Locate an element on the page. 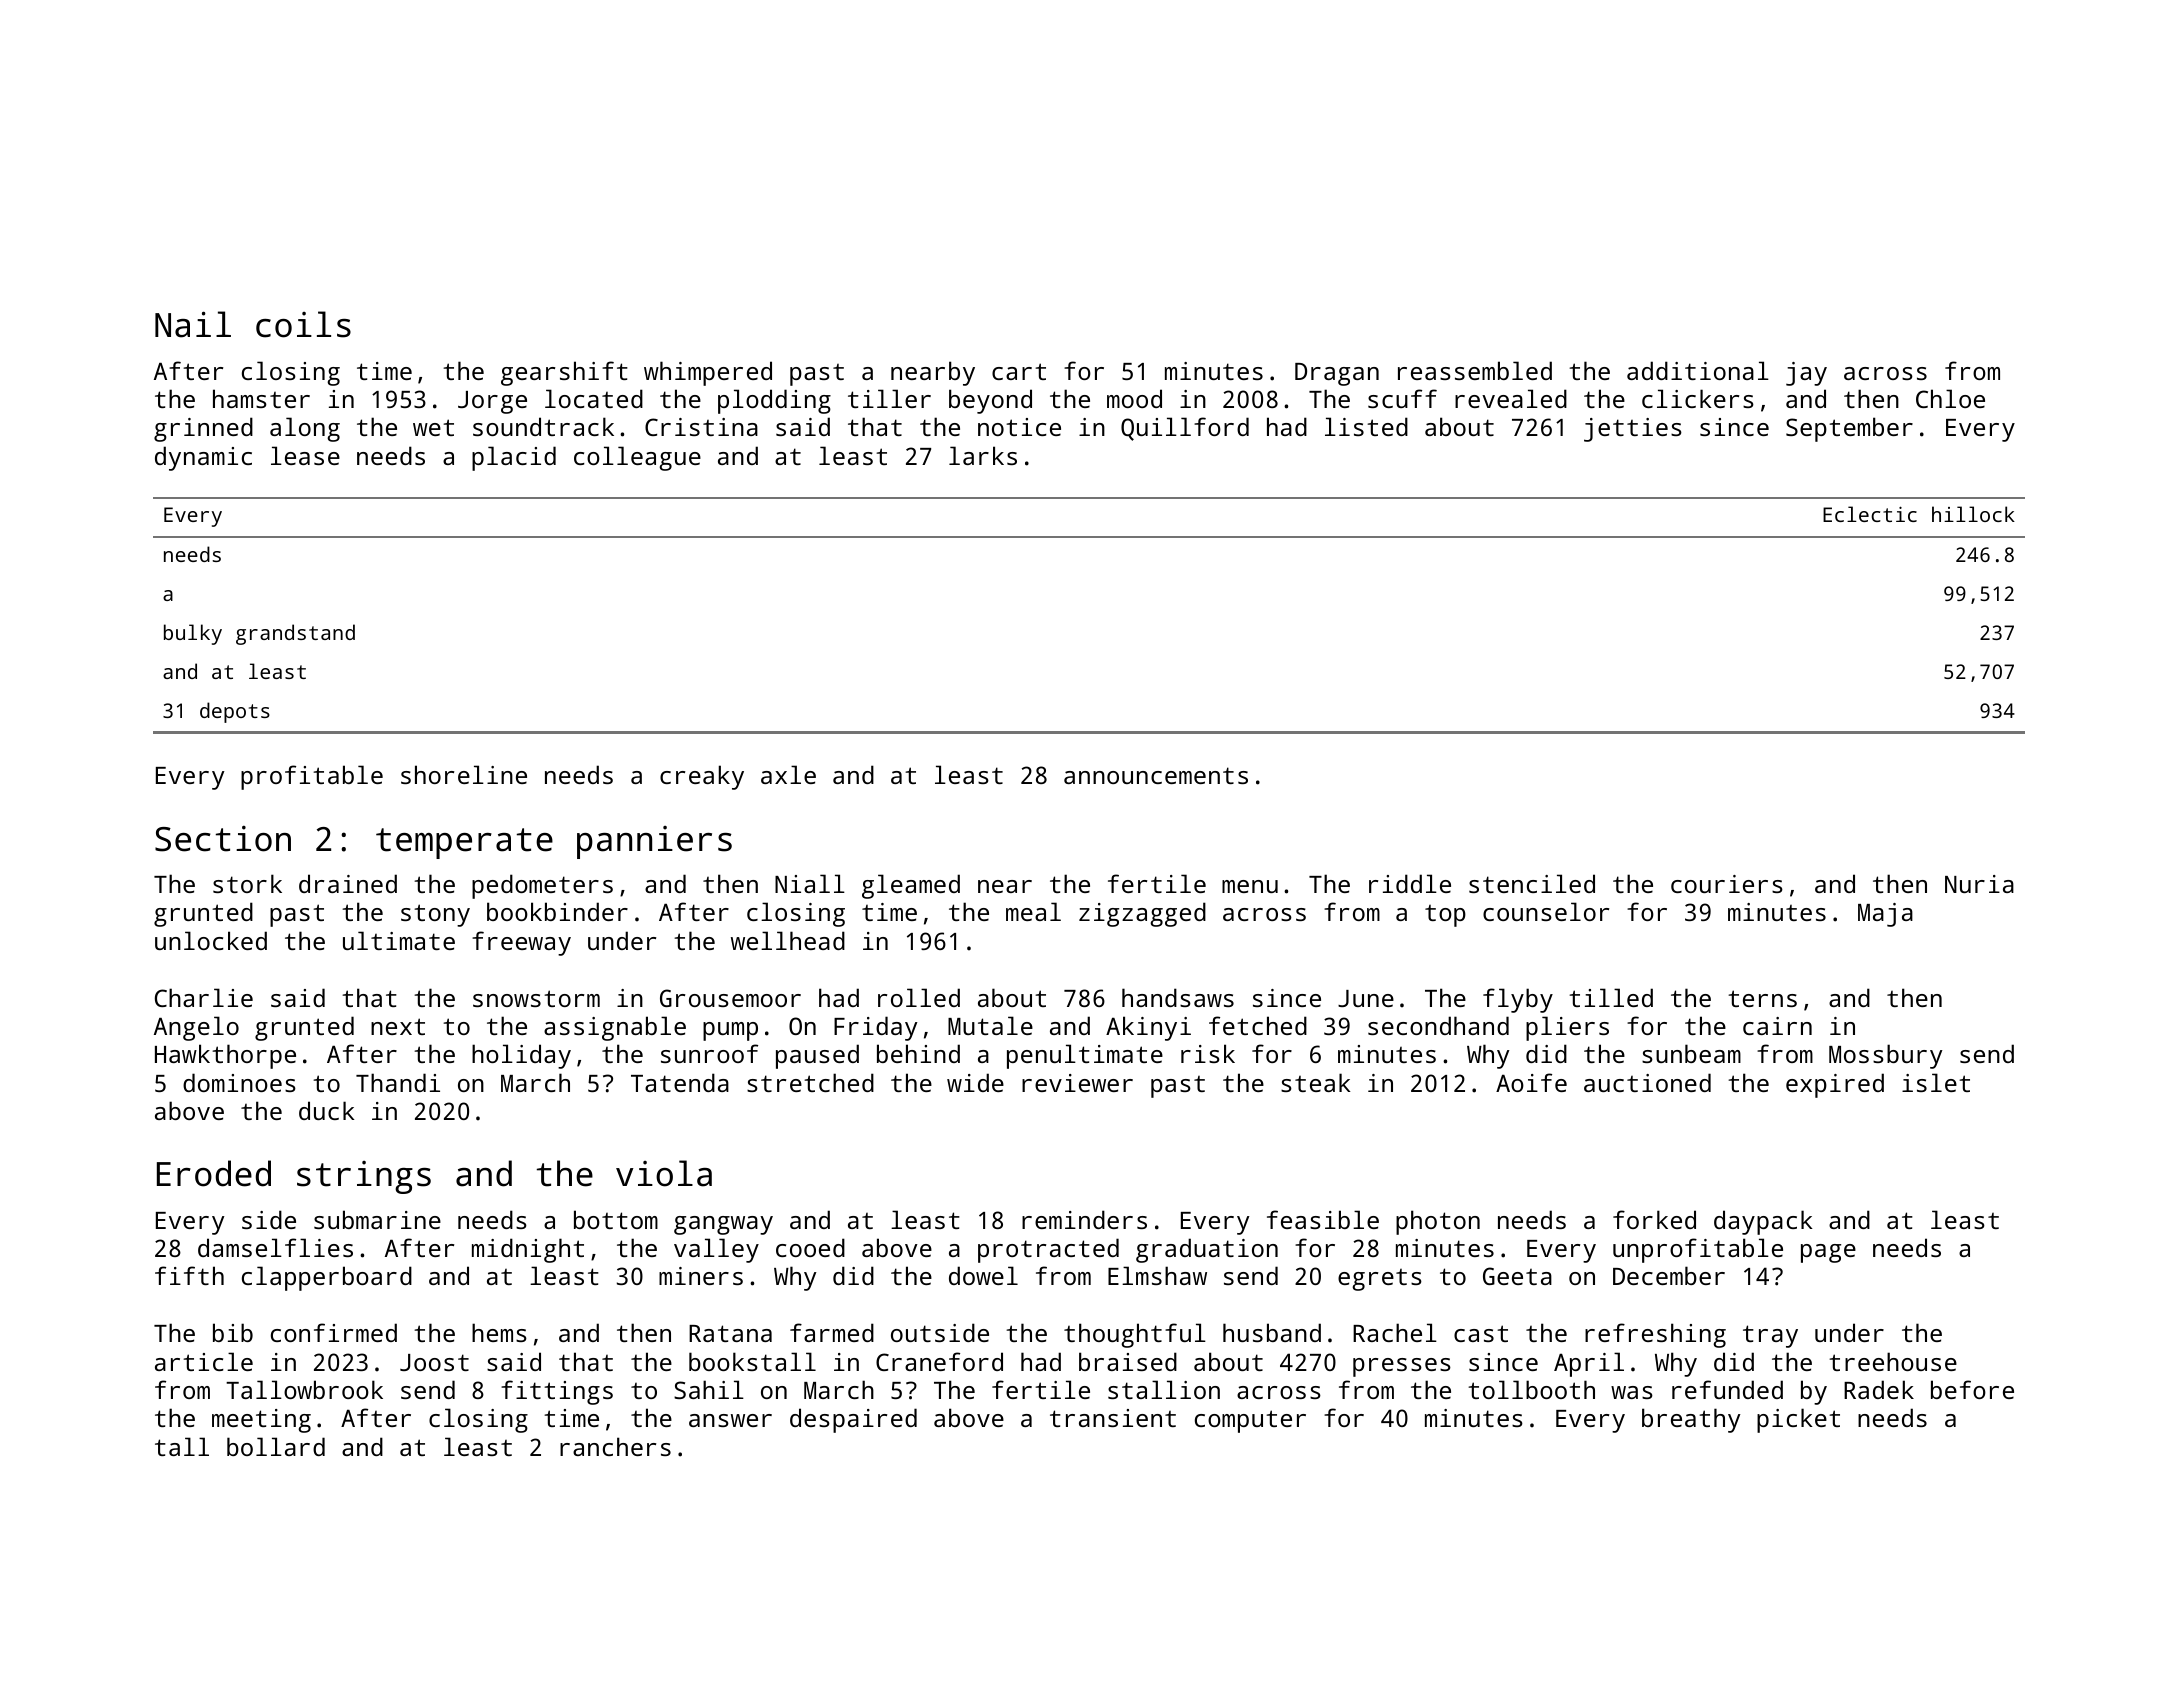 The height and width of the image is (1683, 2178). expired is located at coordinates (1835, 1085).
